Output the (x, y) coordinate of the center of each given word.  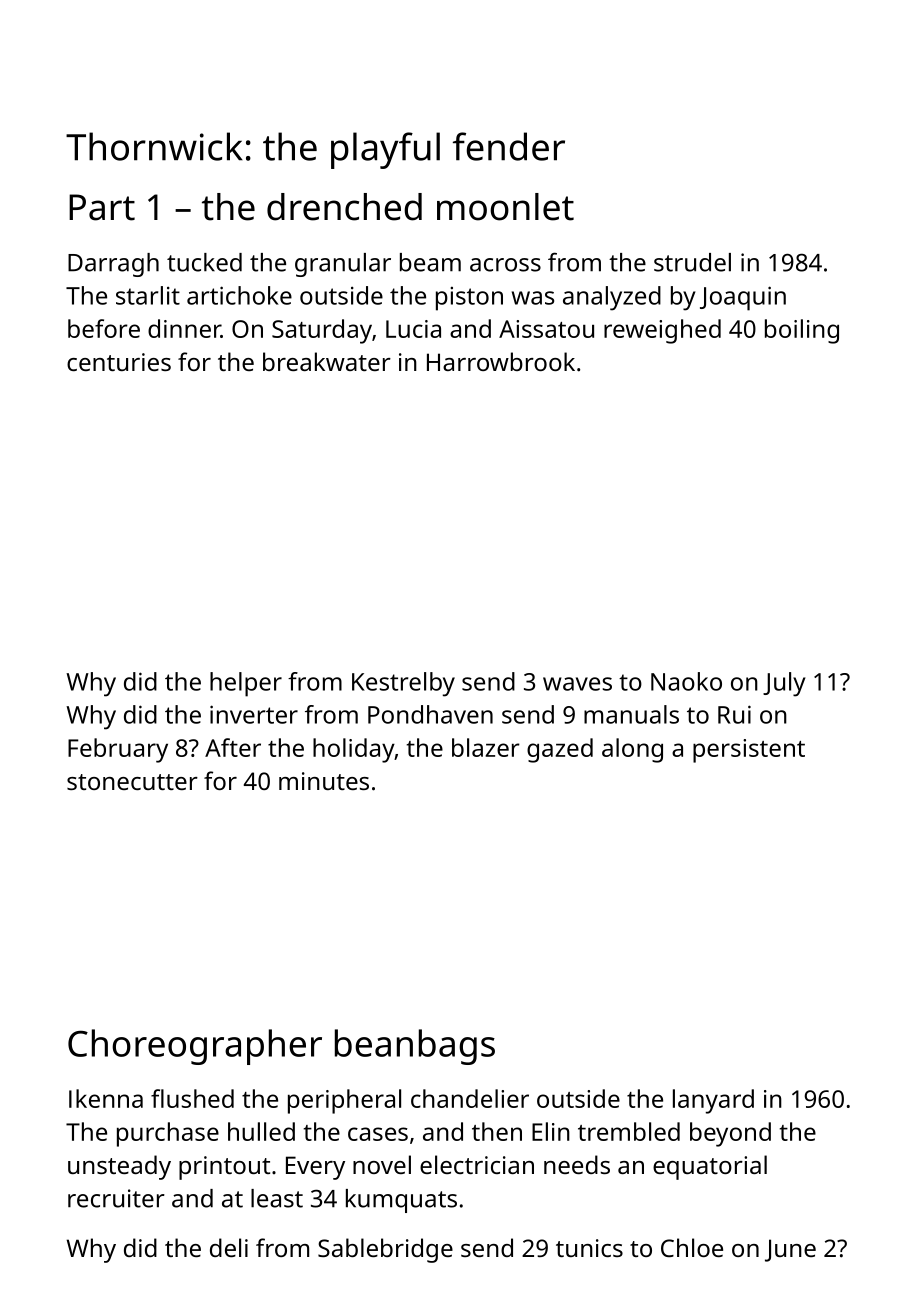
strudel (692, 262)
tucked (204, 262)
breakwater (327, 361)
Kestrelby (403, 684)
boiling (802, 331)
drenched (344, 207)
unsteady (119, 1167)
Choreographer (195, 1047)
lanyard (713, 1101)
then (497, 1131)
